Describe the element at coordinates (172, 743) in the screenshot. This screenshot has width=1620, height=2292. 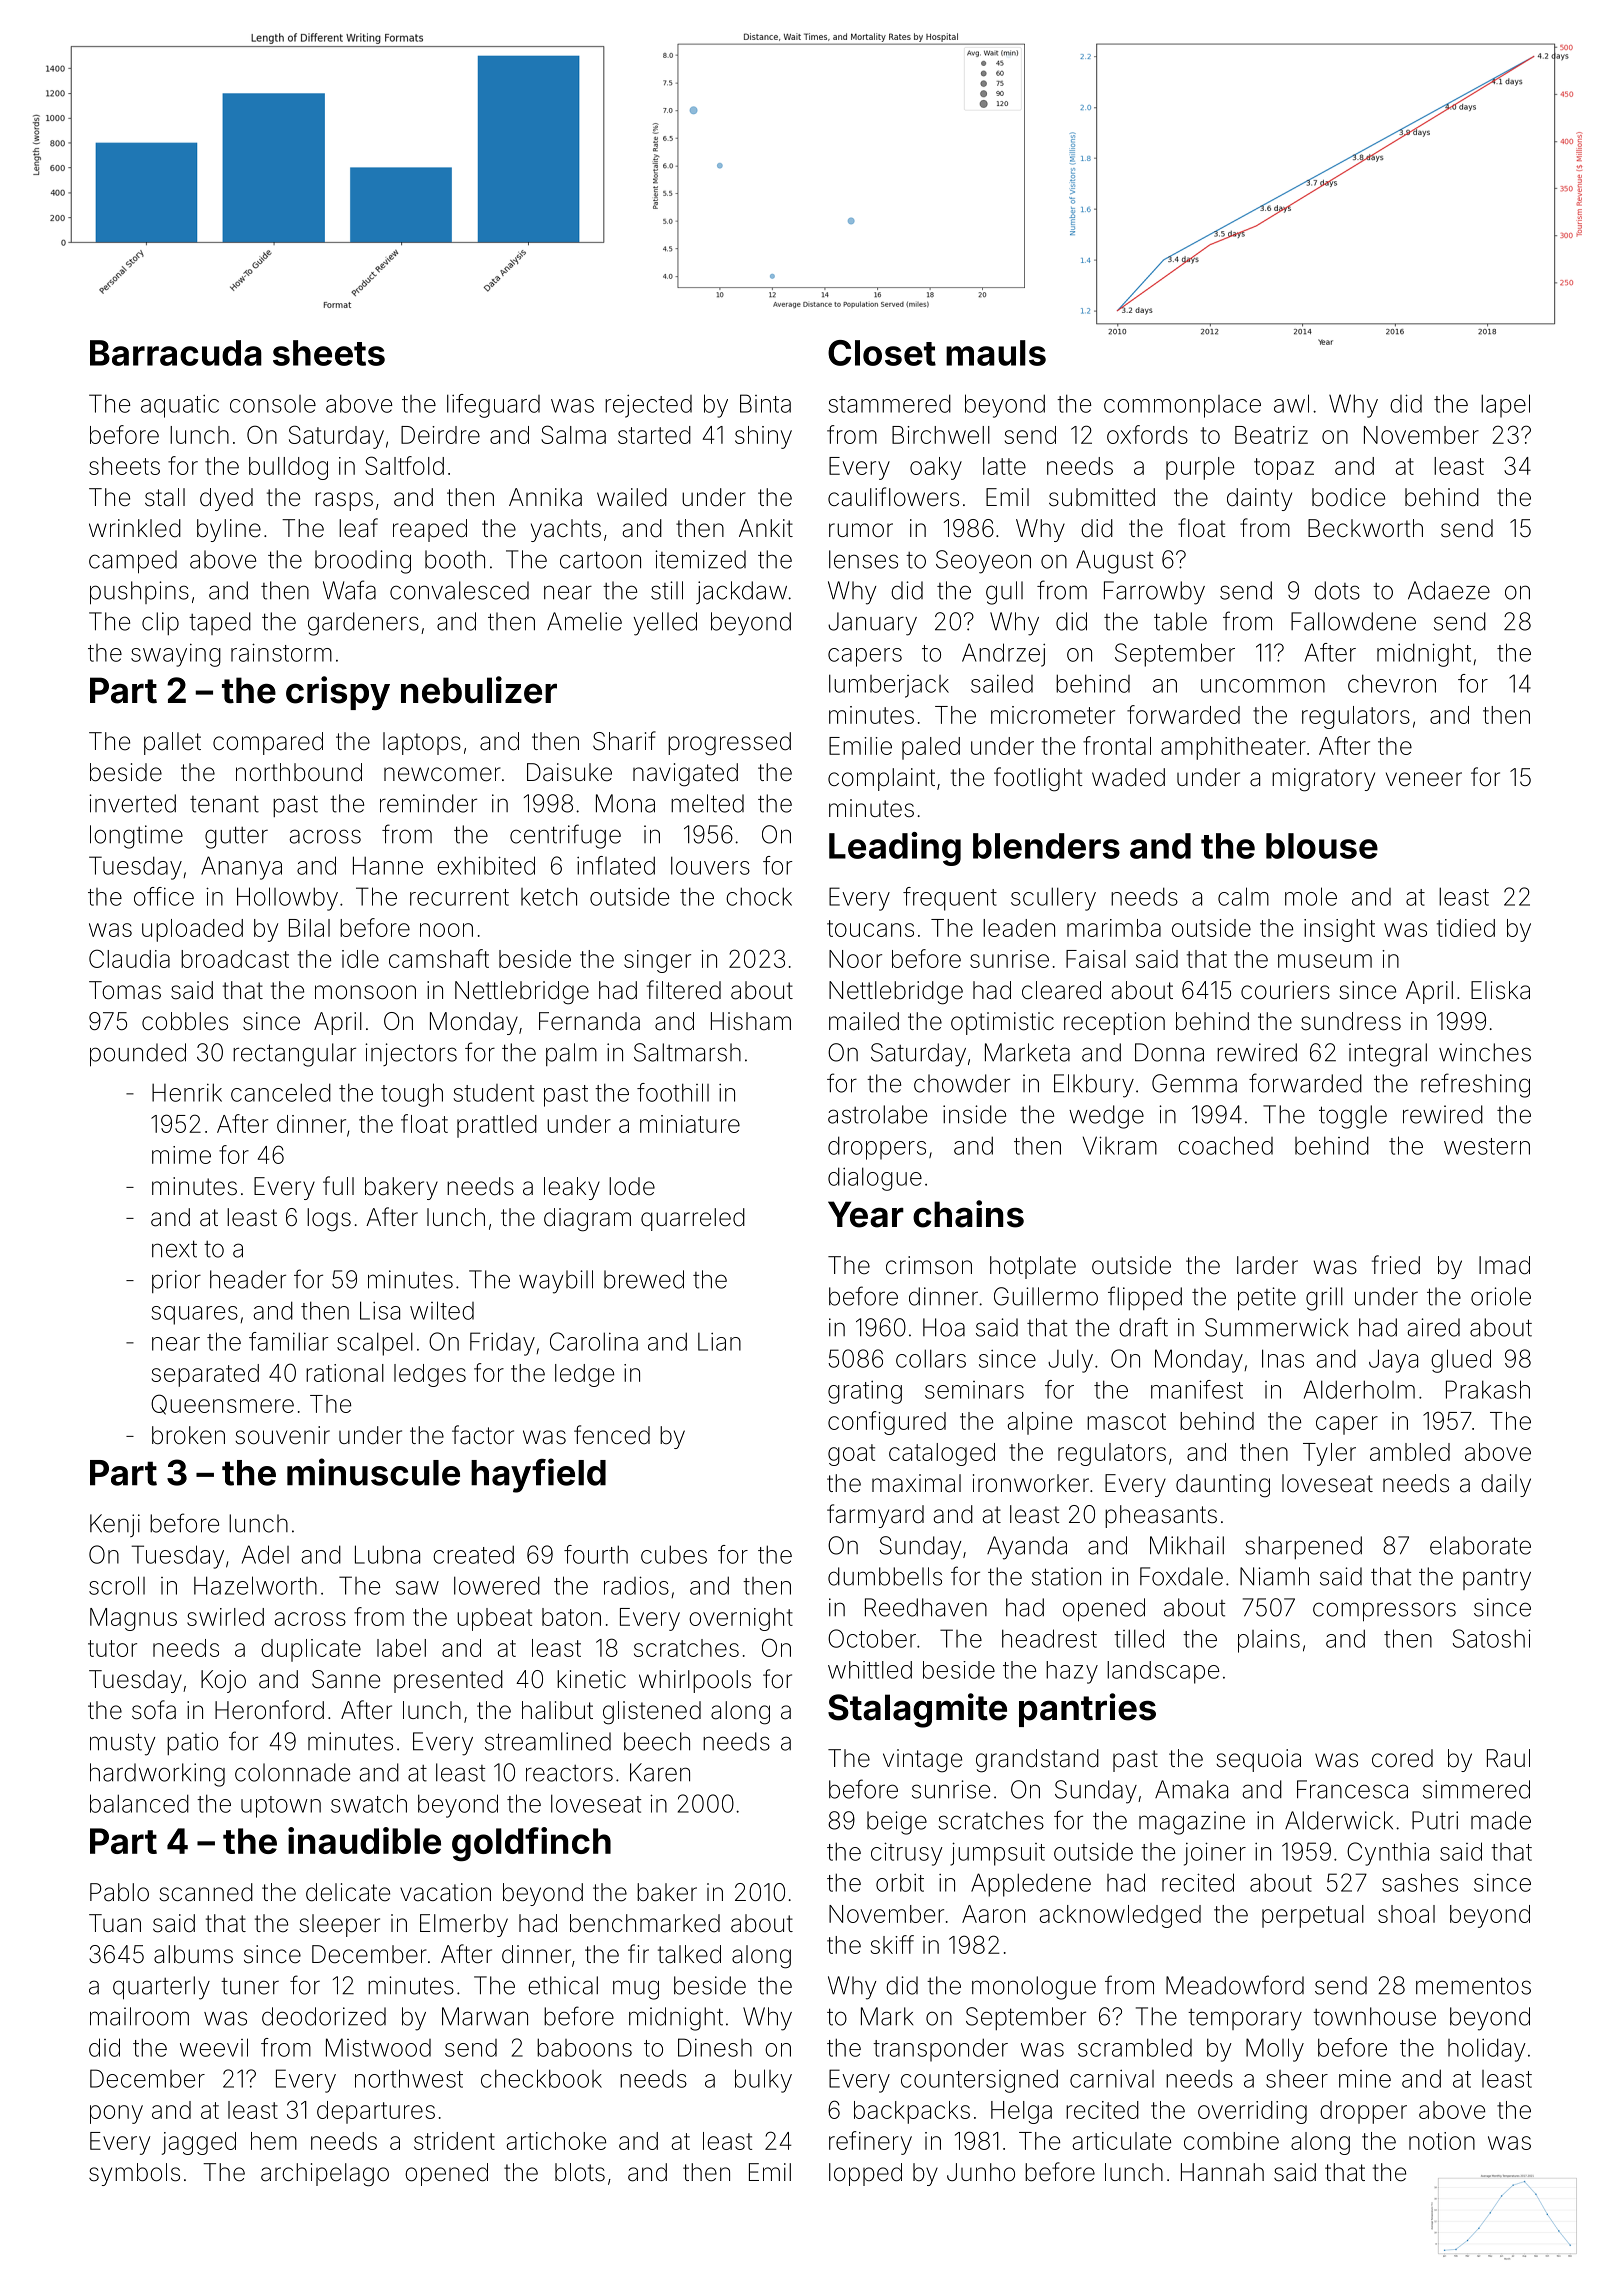
I see `pallet` at that location.
